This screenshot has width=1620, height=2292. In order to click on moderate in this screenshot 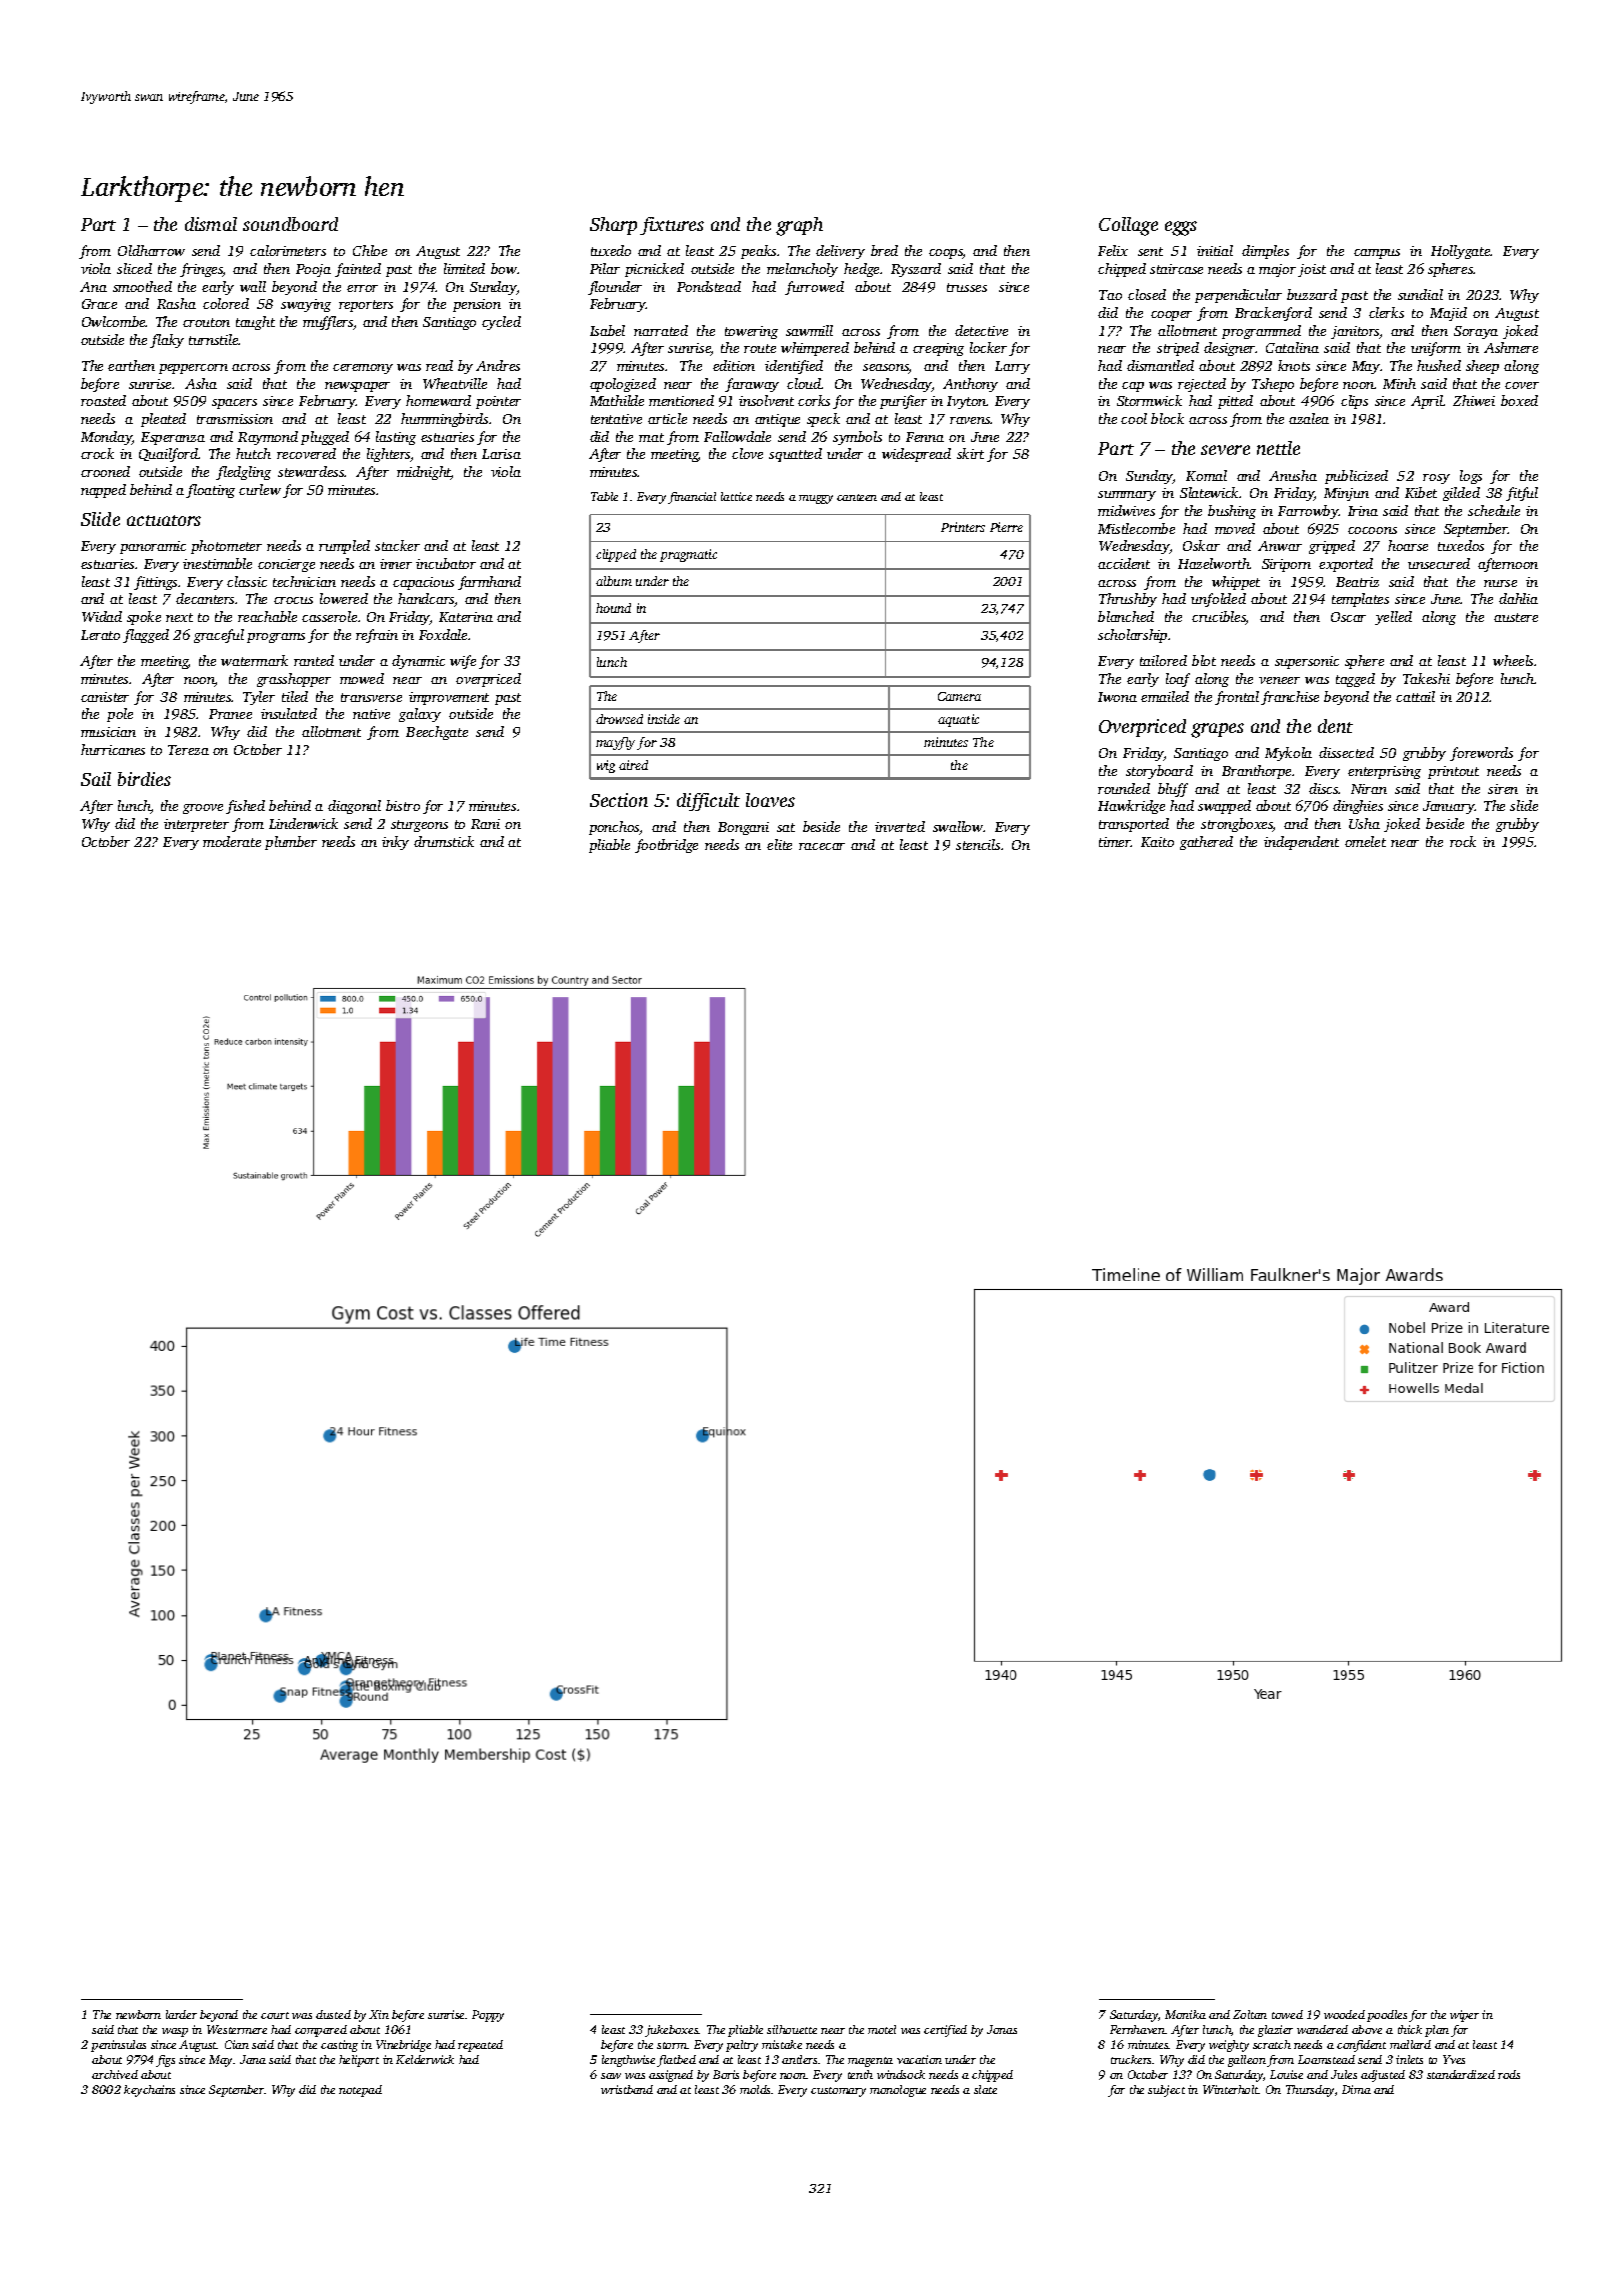, I will do `click(232, 841)`.
